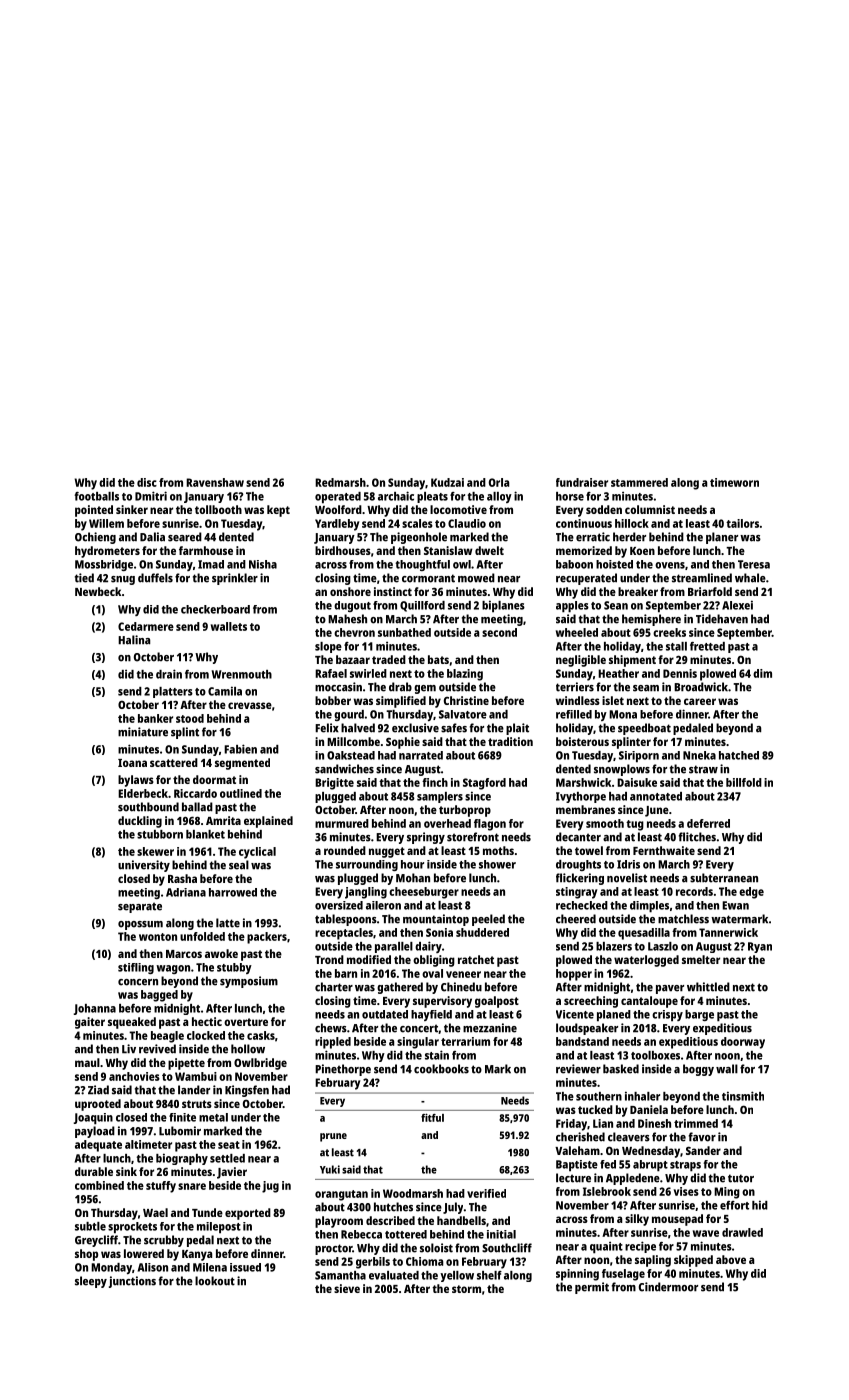 The width and height of the screenshot is (849, 1400). What do you see at coordinates (441, 1069) in the screenshot?
I see `cookbooks` at bounding box center [441, 1069].
